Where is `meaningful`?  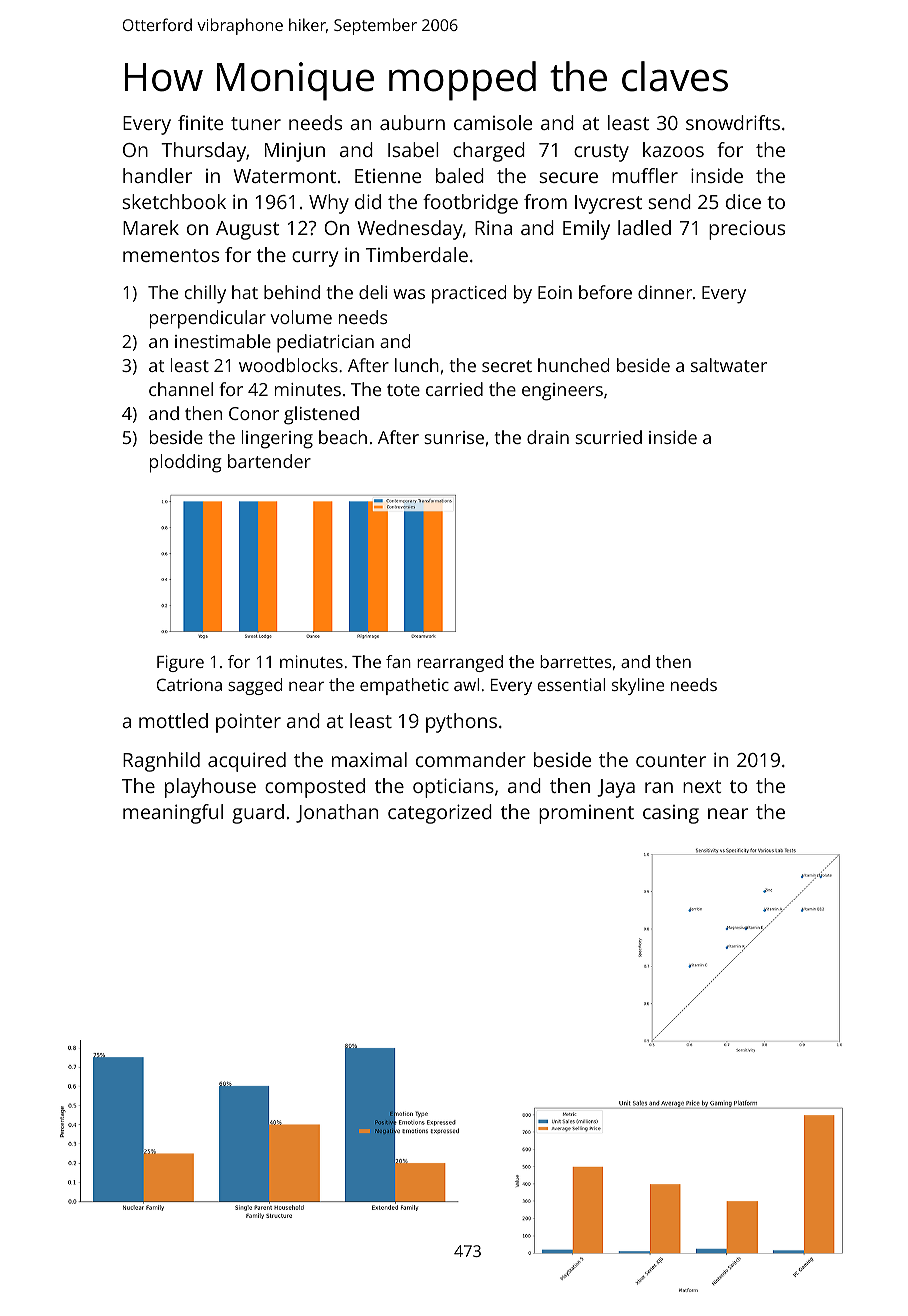 meaningful is located at coordinates (173, 814).
